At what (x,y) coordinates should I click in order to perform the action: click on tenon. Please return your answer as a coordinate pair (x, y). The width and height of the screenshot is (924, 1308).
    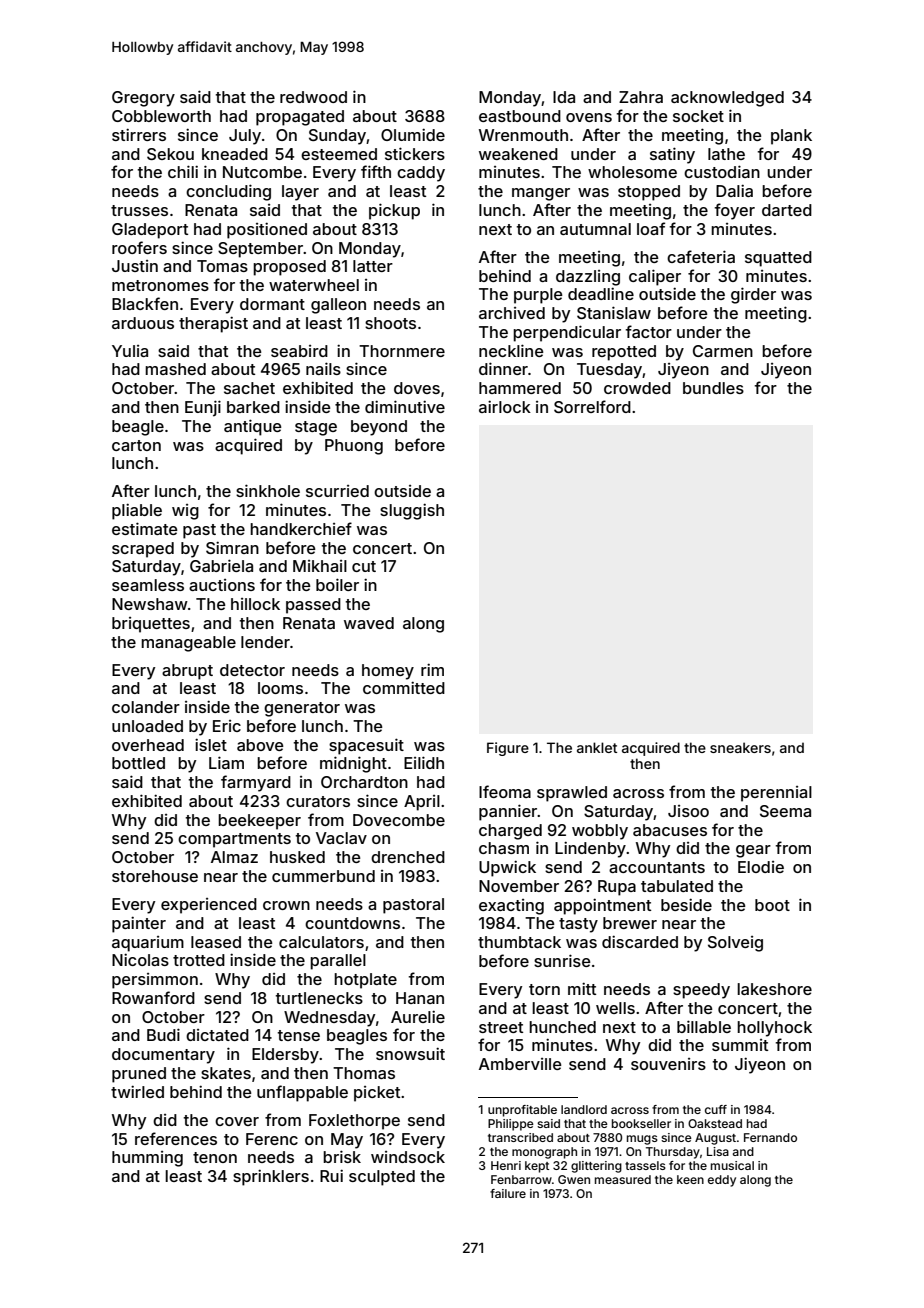
    Looking at the image, I should click on (215, 1157).
